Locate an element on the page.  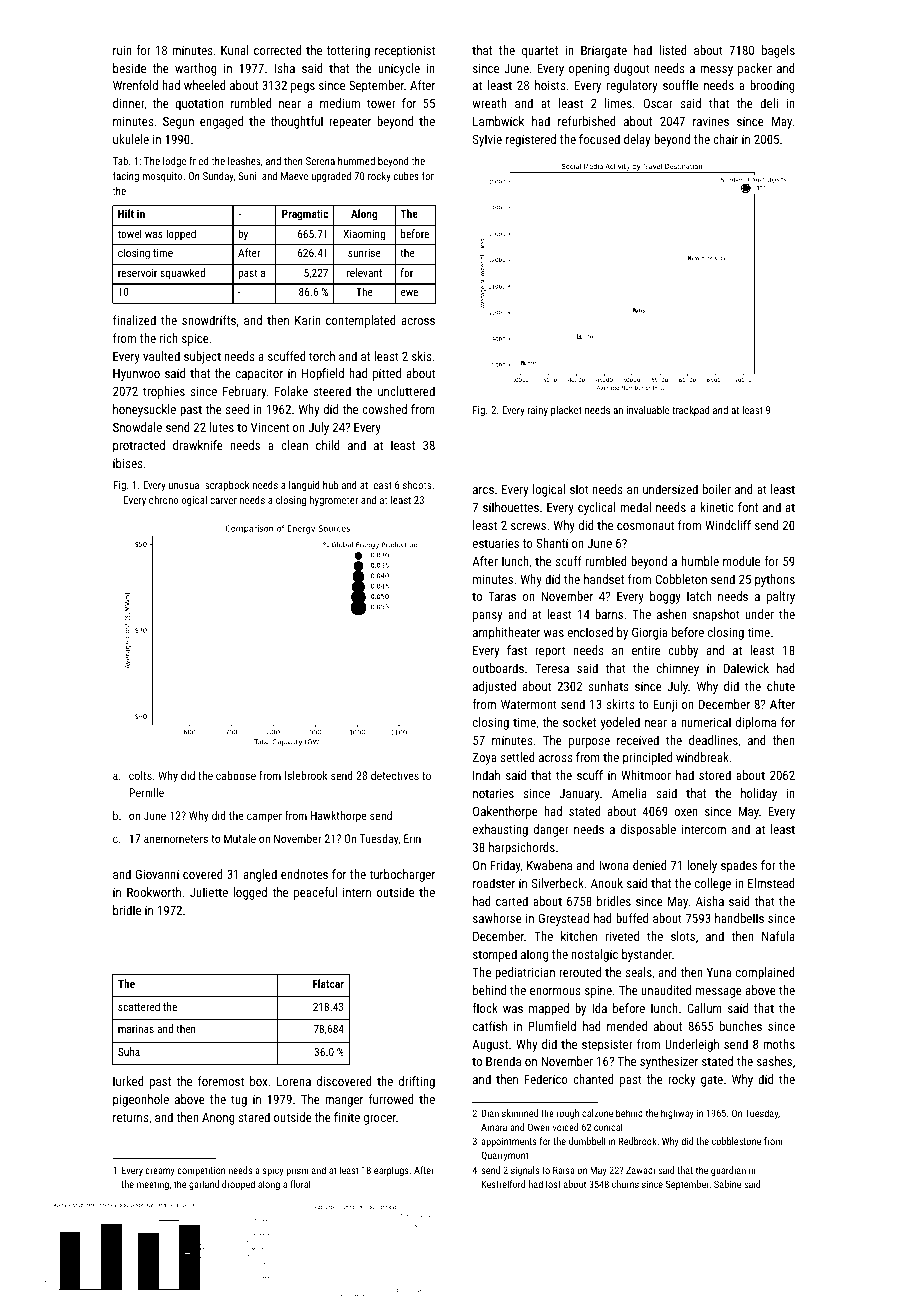
trackpad is located at coordinates (690, 411).
